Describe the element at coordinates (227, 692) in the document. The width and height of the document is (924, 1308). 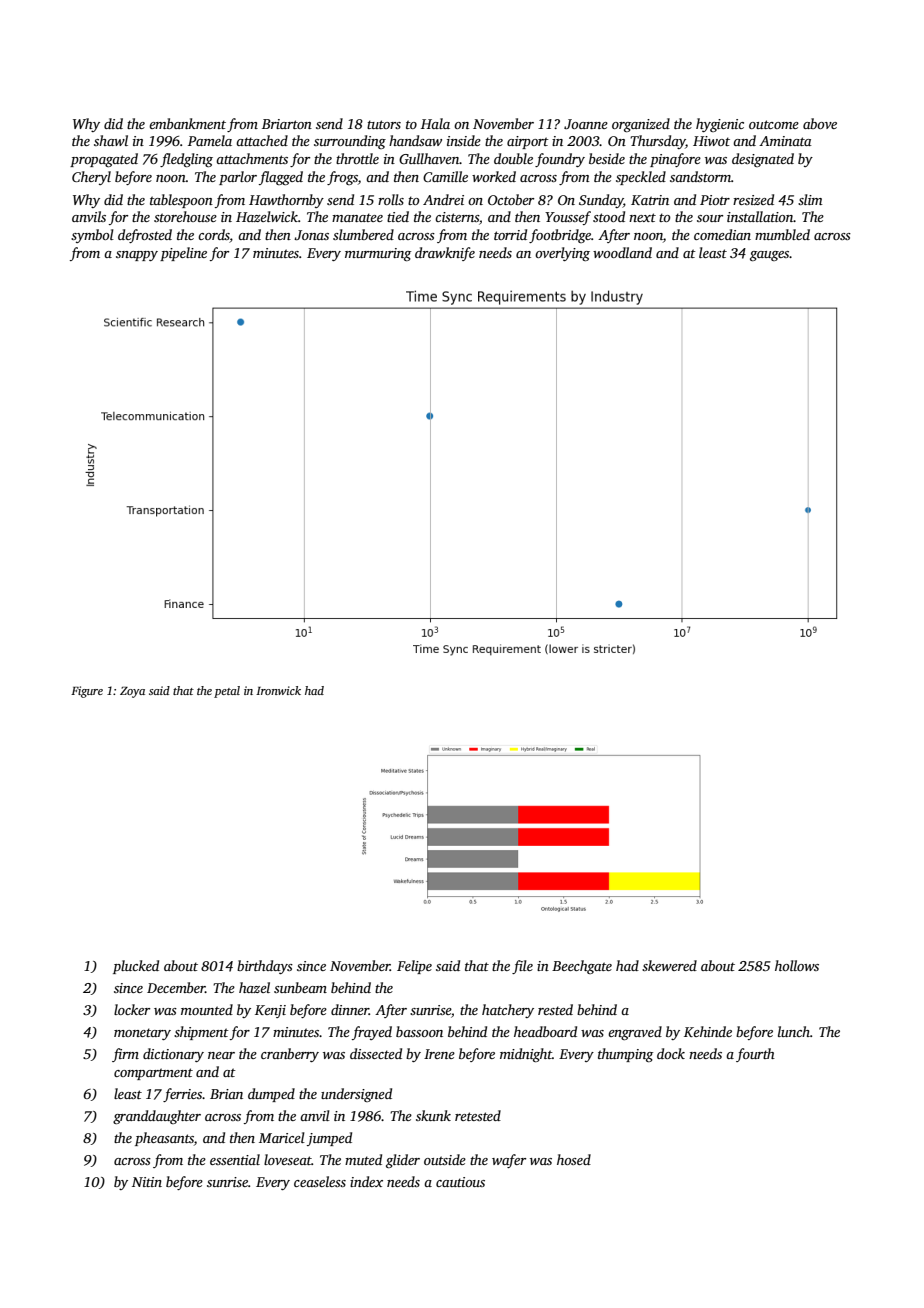
I see `petal` at that location.
